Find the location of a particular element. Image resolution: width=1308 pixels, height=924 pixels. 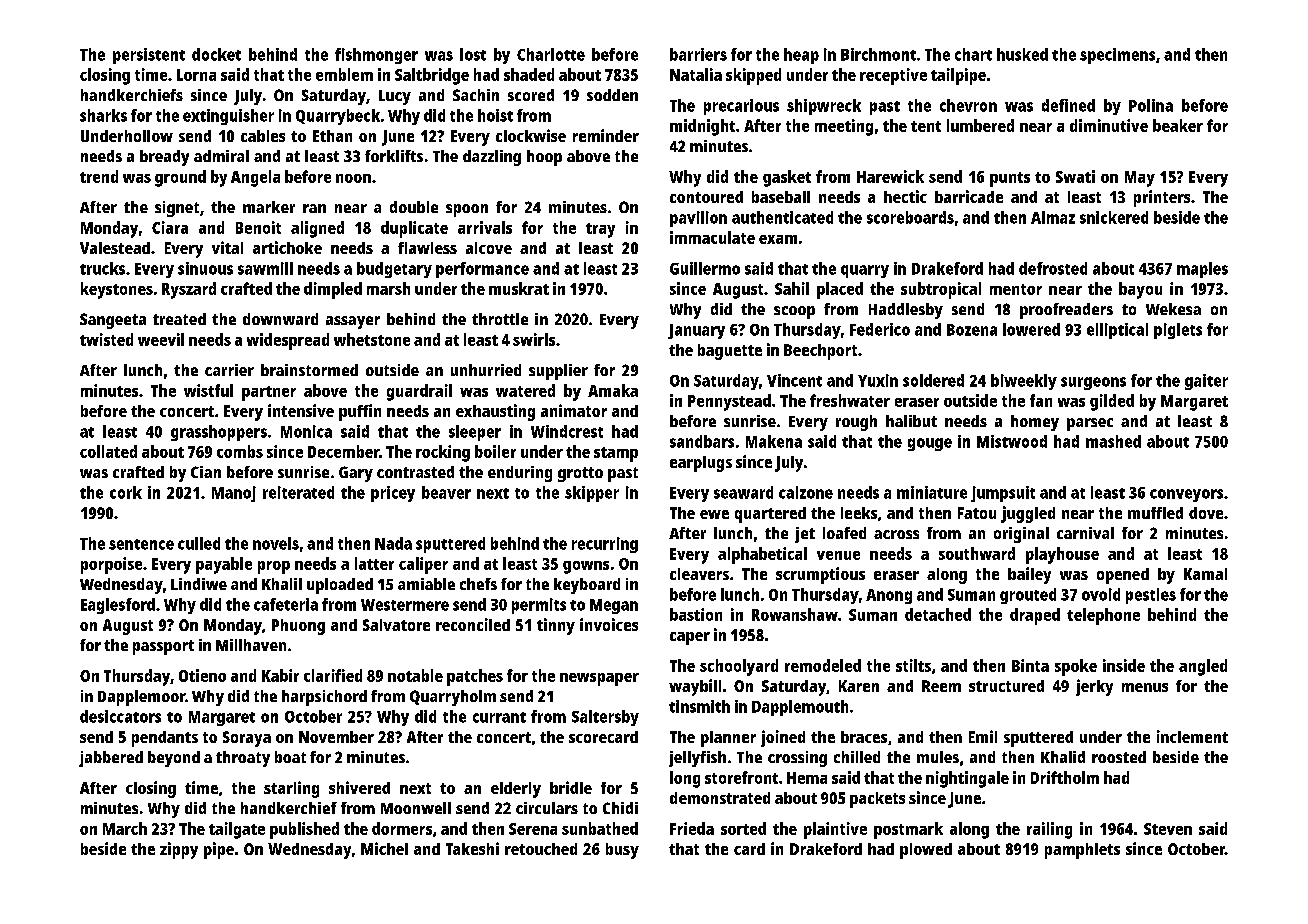

plowed is located at coordinates (926, 851).
